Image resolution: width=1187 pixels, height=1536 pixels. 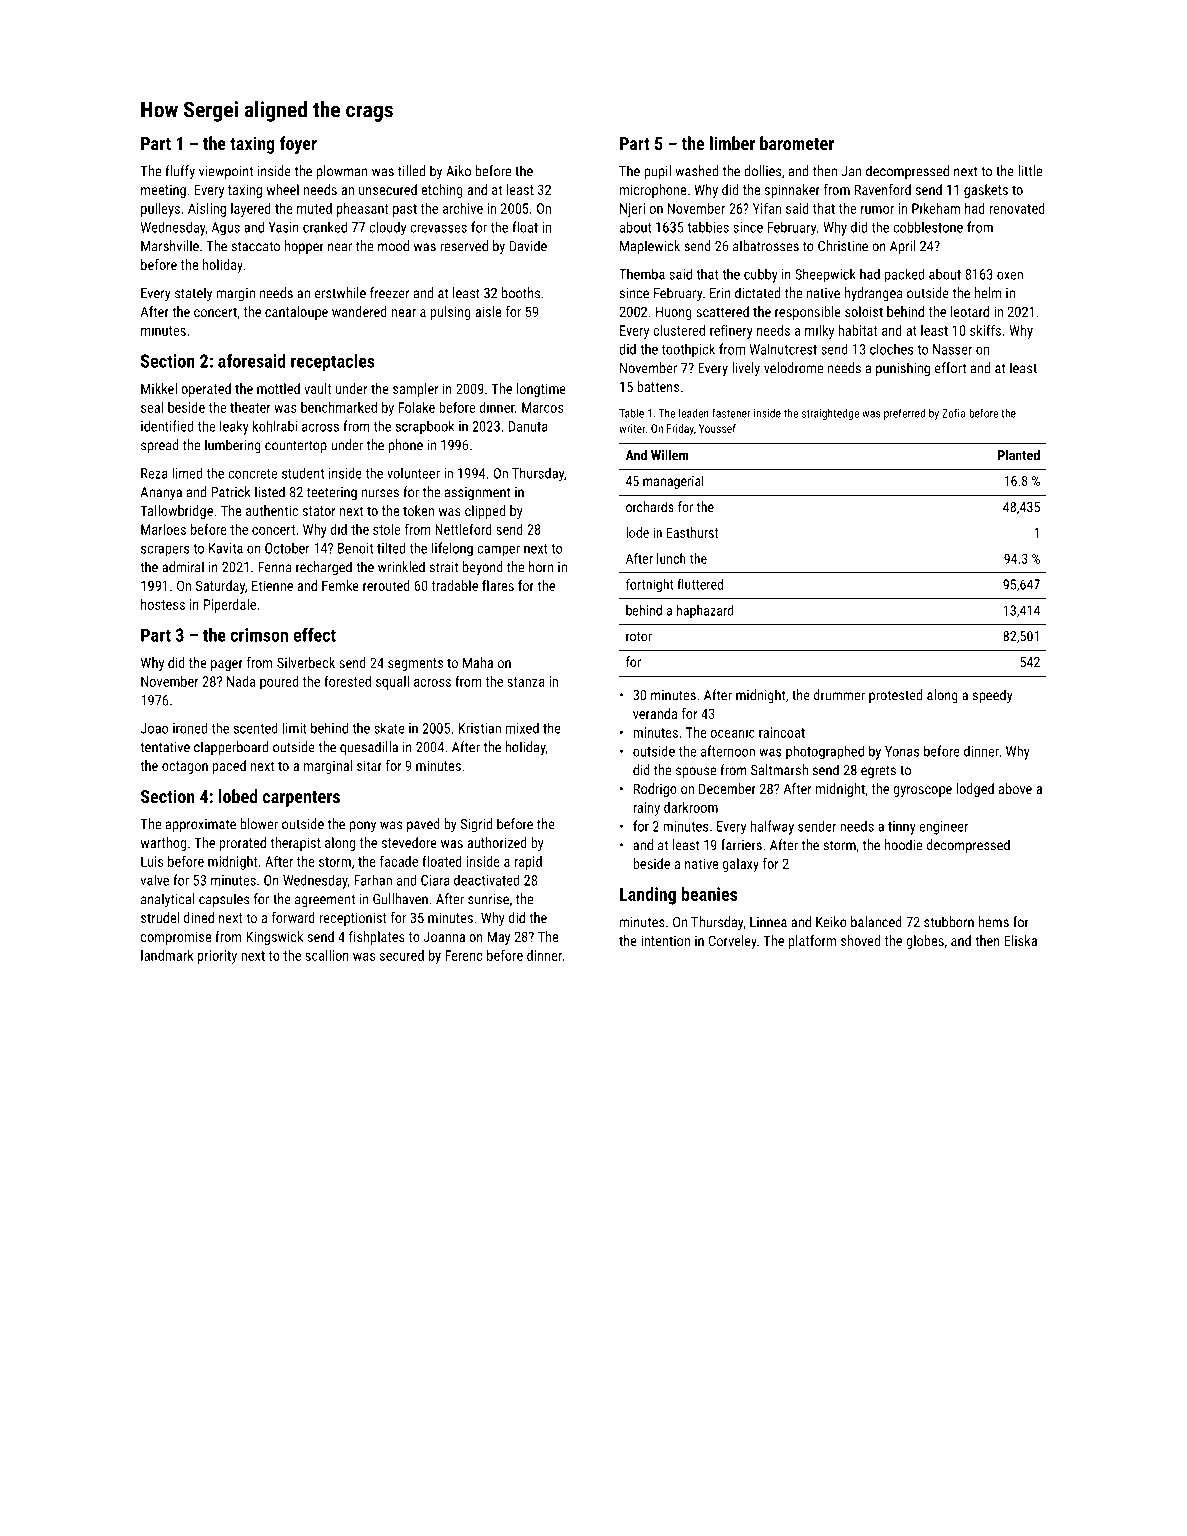 What do you see at coordinates (488, 311) in the image?
I see `aisle` at bounding box center [488, 311].
